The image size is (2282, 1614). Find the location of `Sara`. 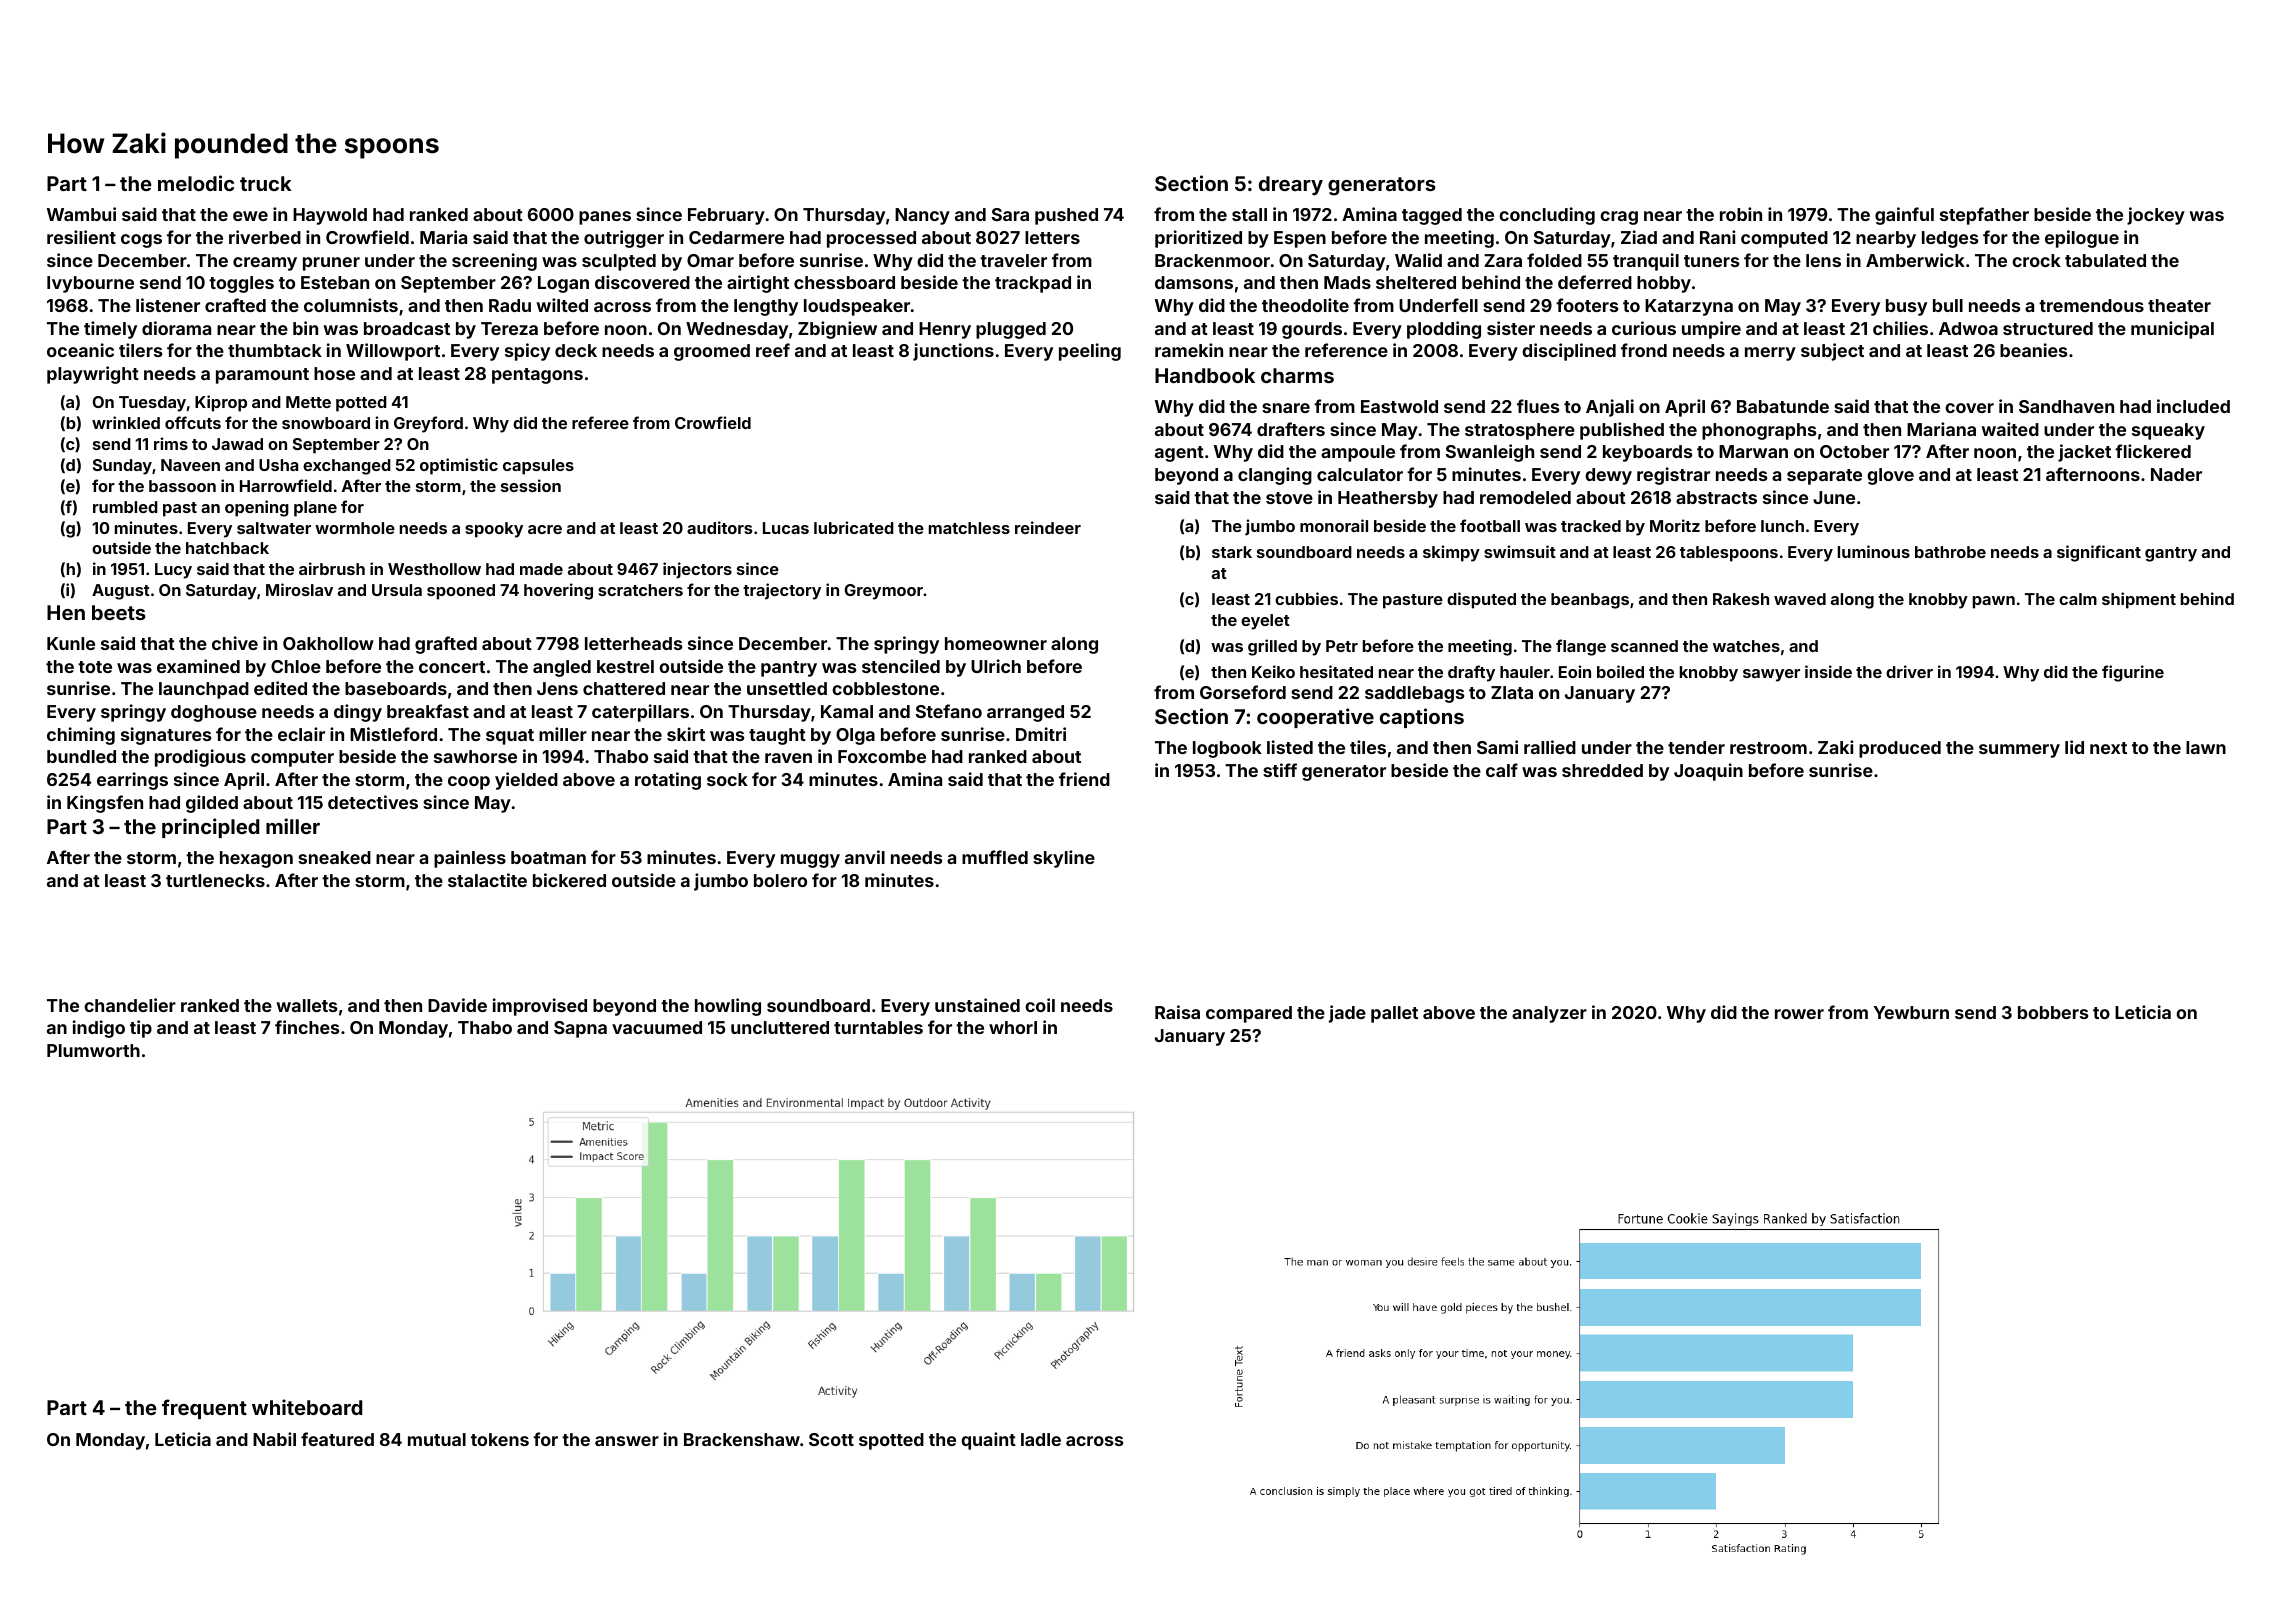

Sara is located at coordinates (1010, 214).
